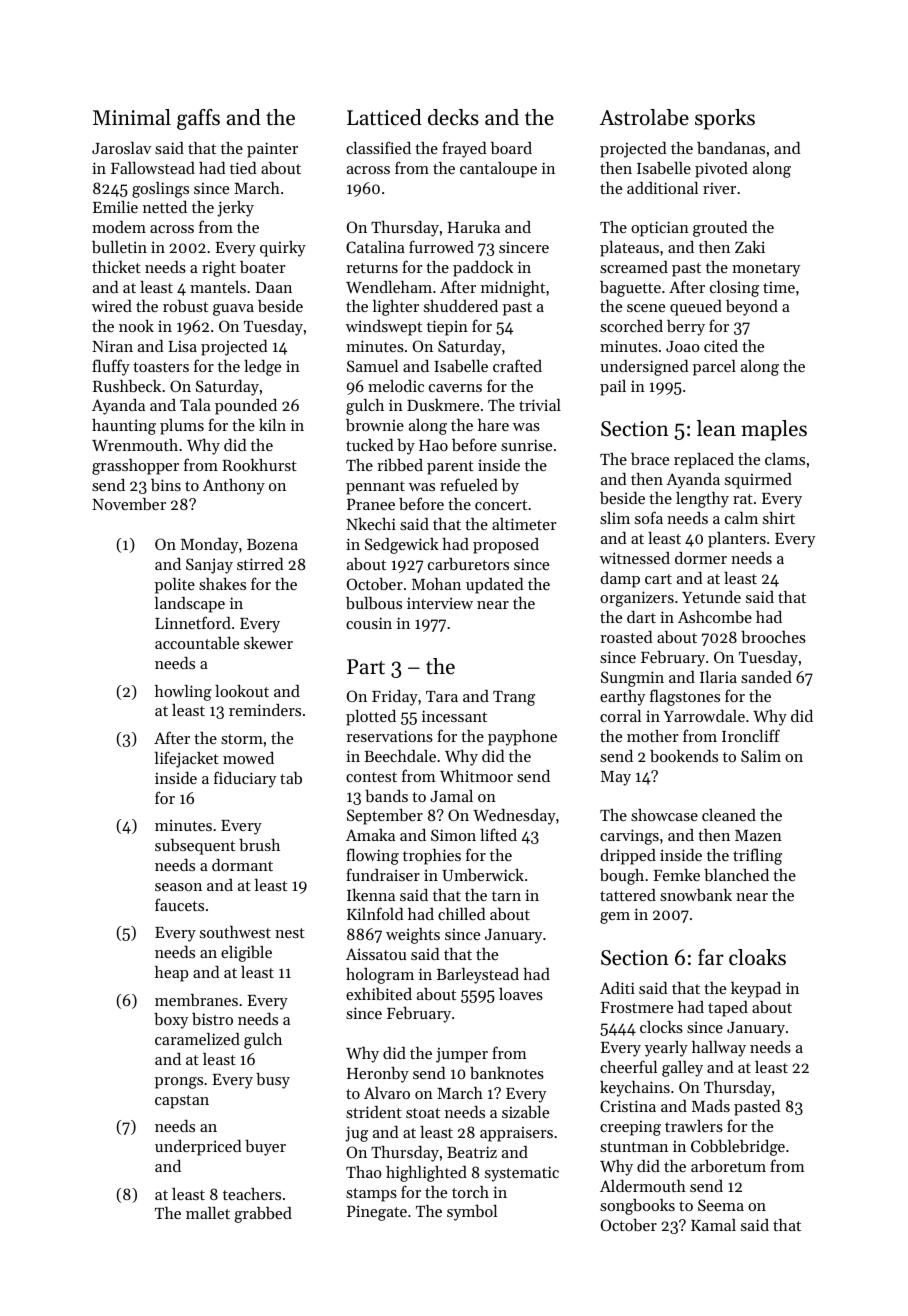  I want to click on membranes, so click(196, 1000).
